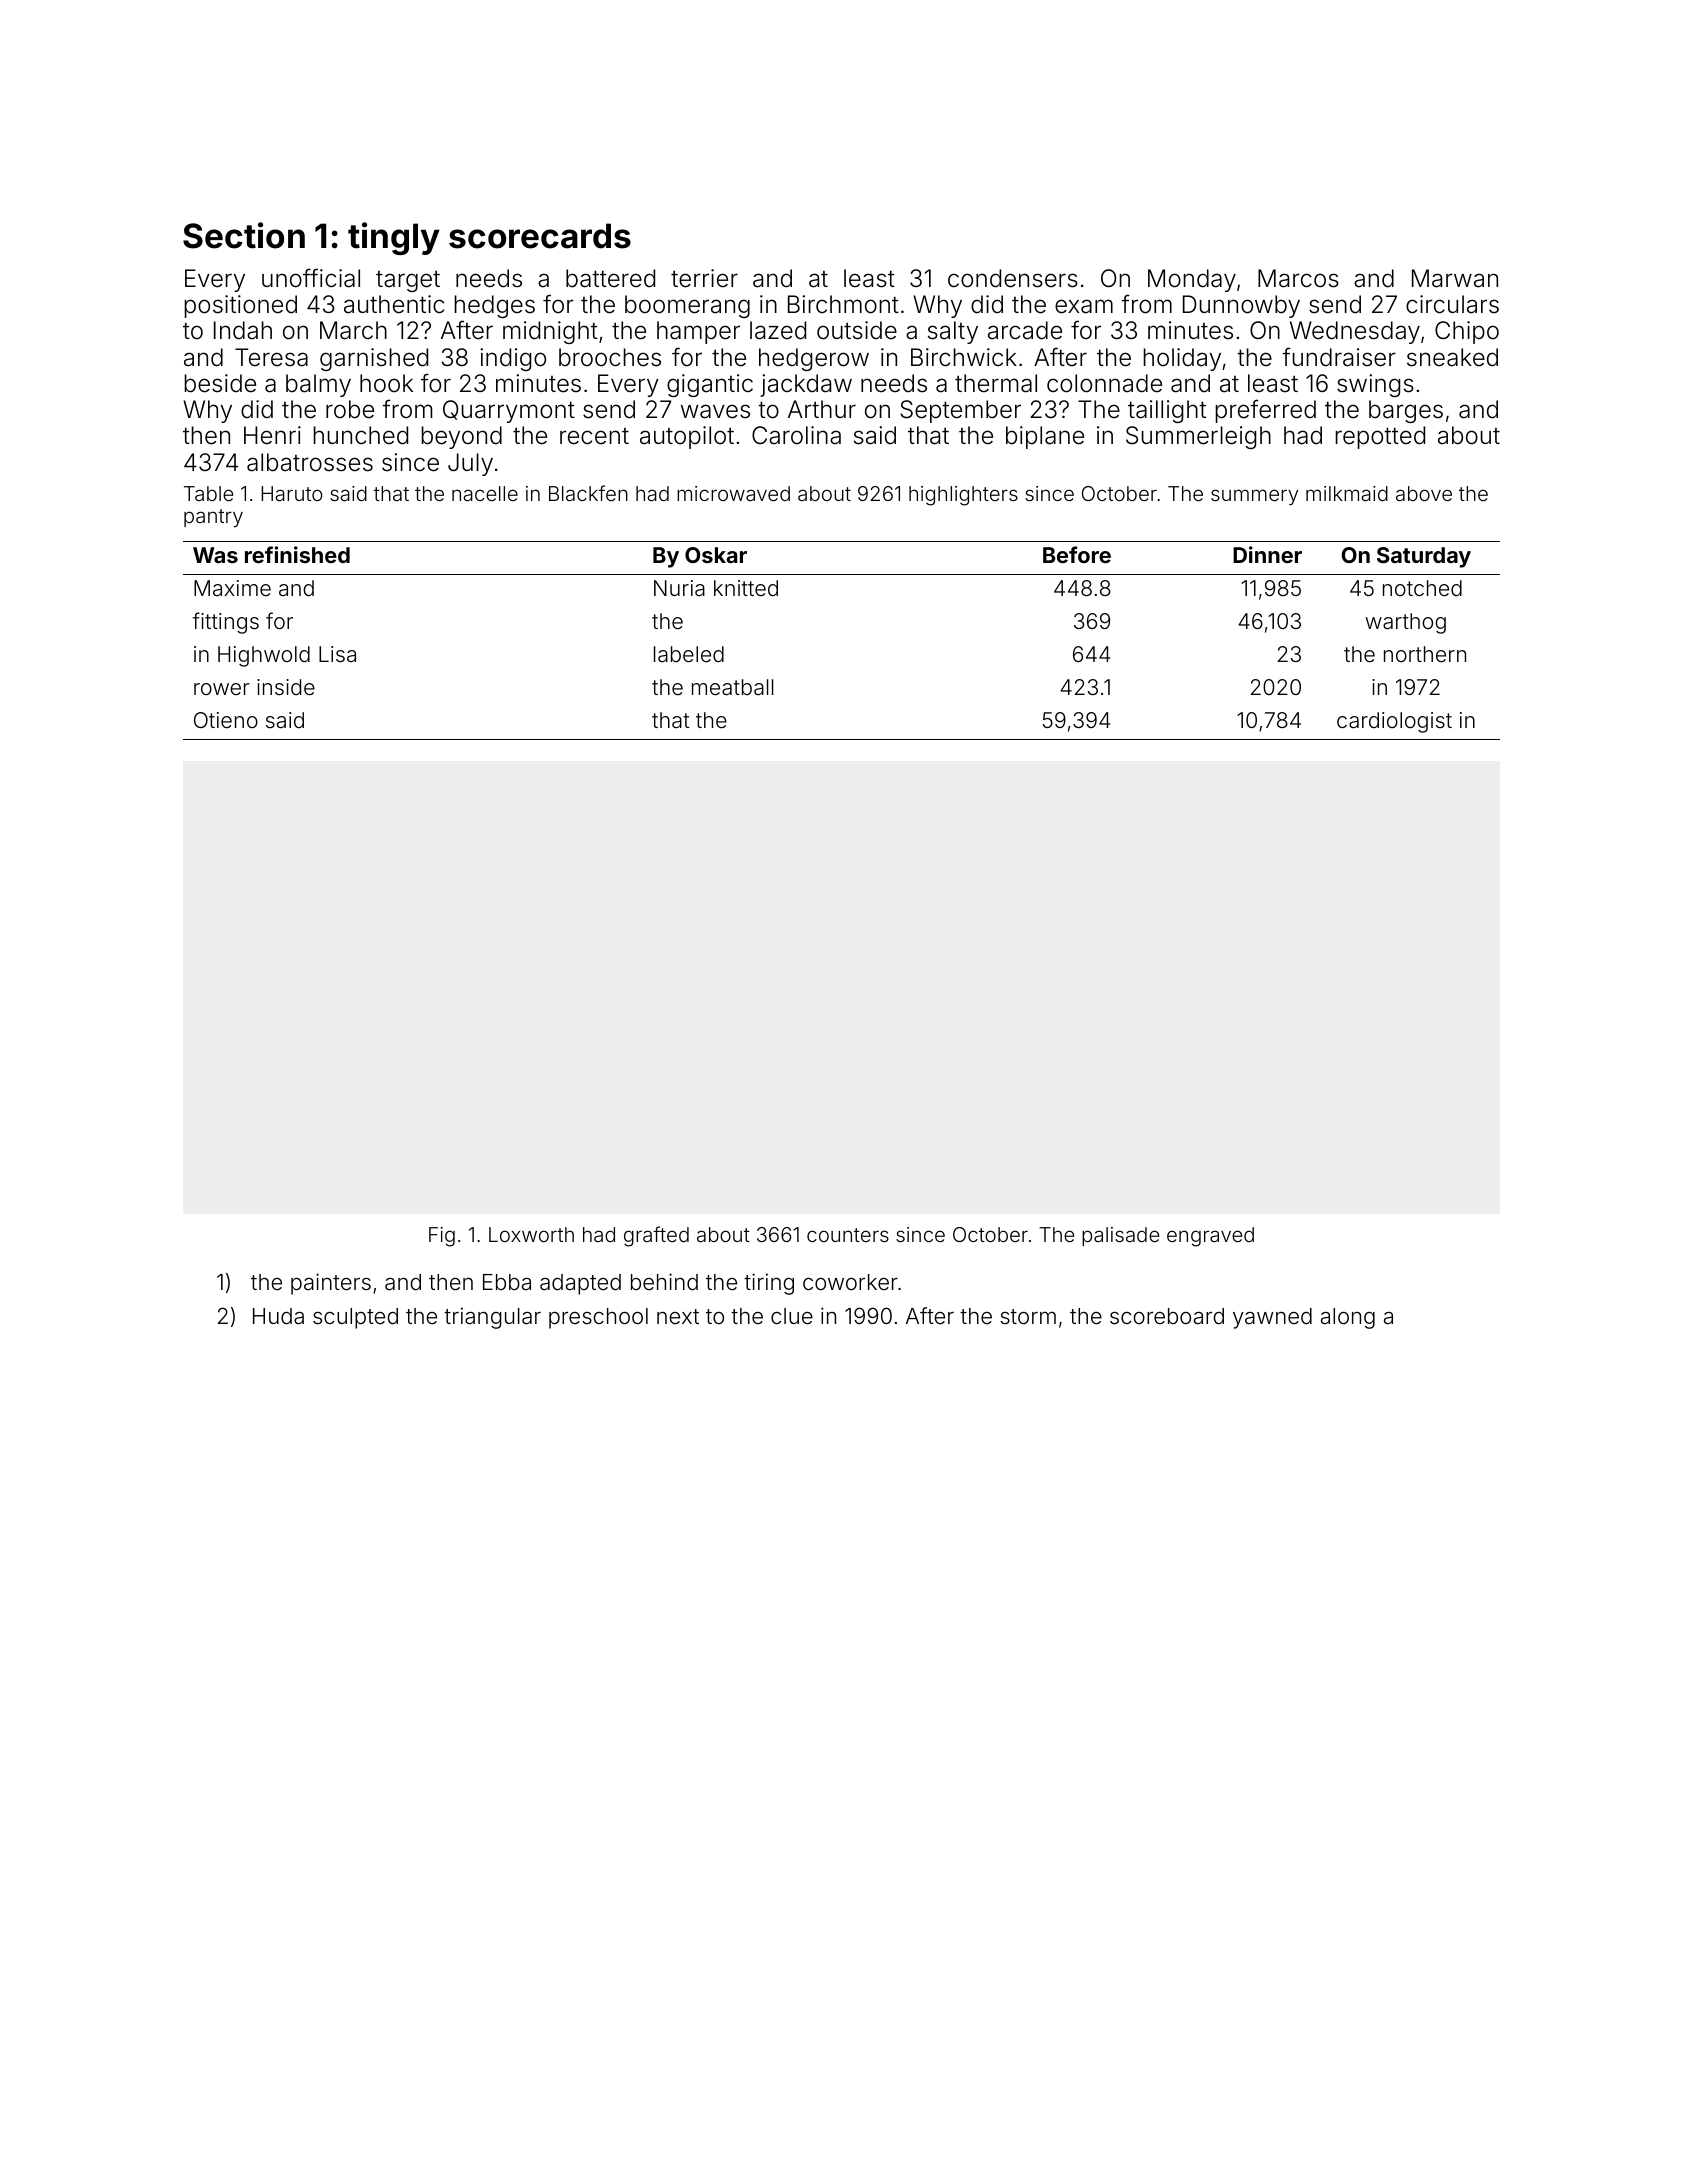  I want to click on Huda, so click(278, 1316).
